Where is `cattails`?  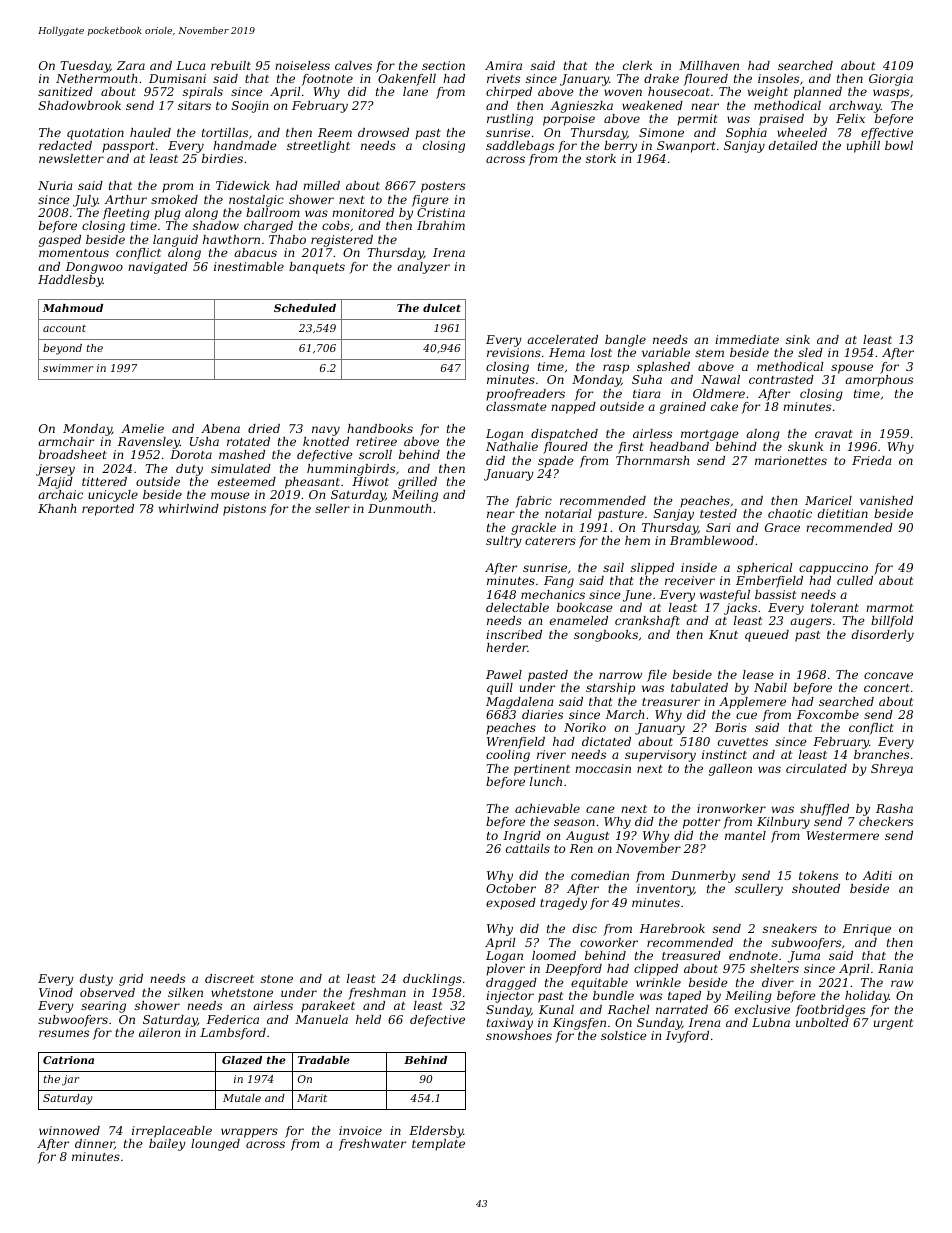 cattails is located at coordinates (528, 848).
